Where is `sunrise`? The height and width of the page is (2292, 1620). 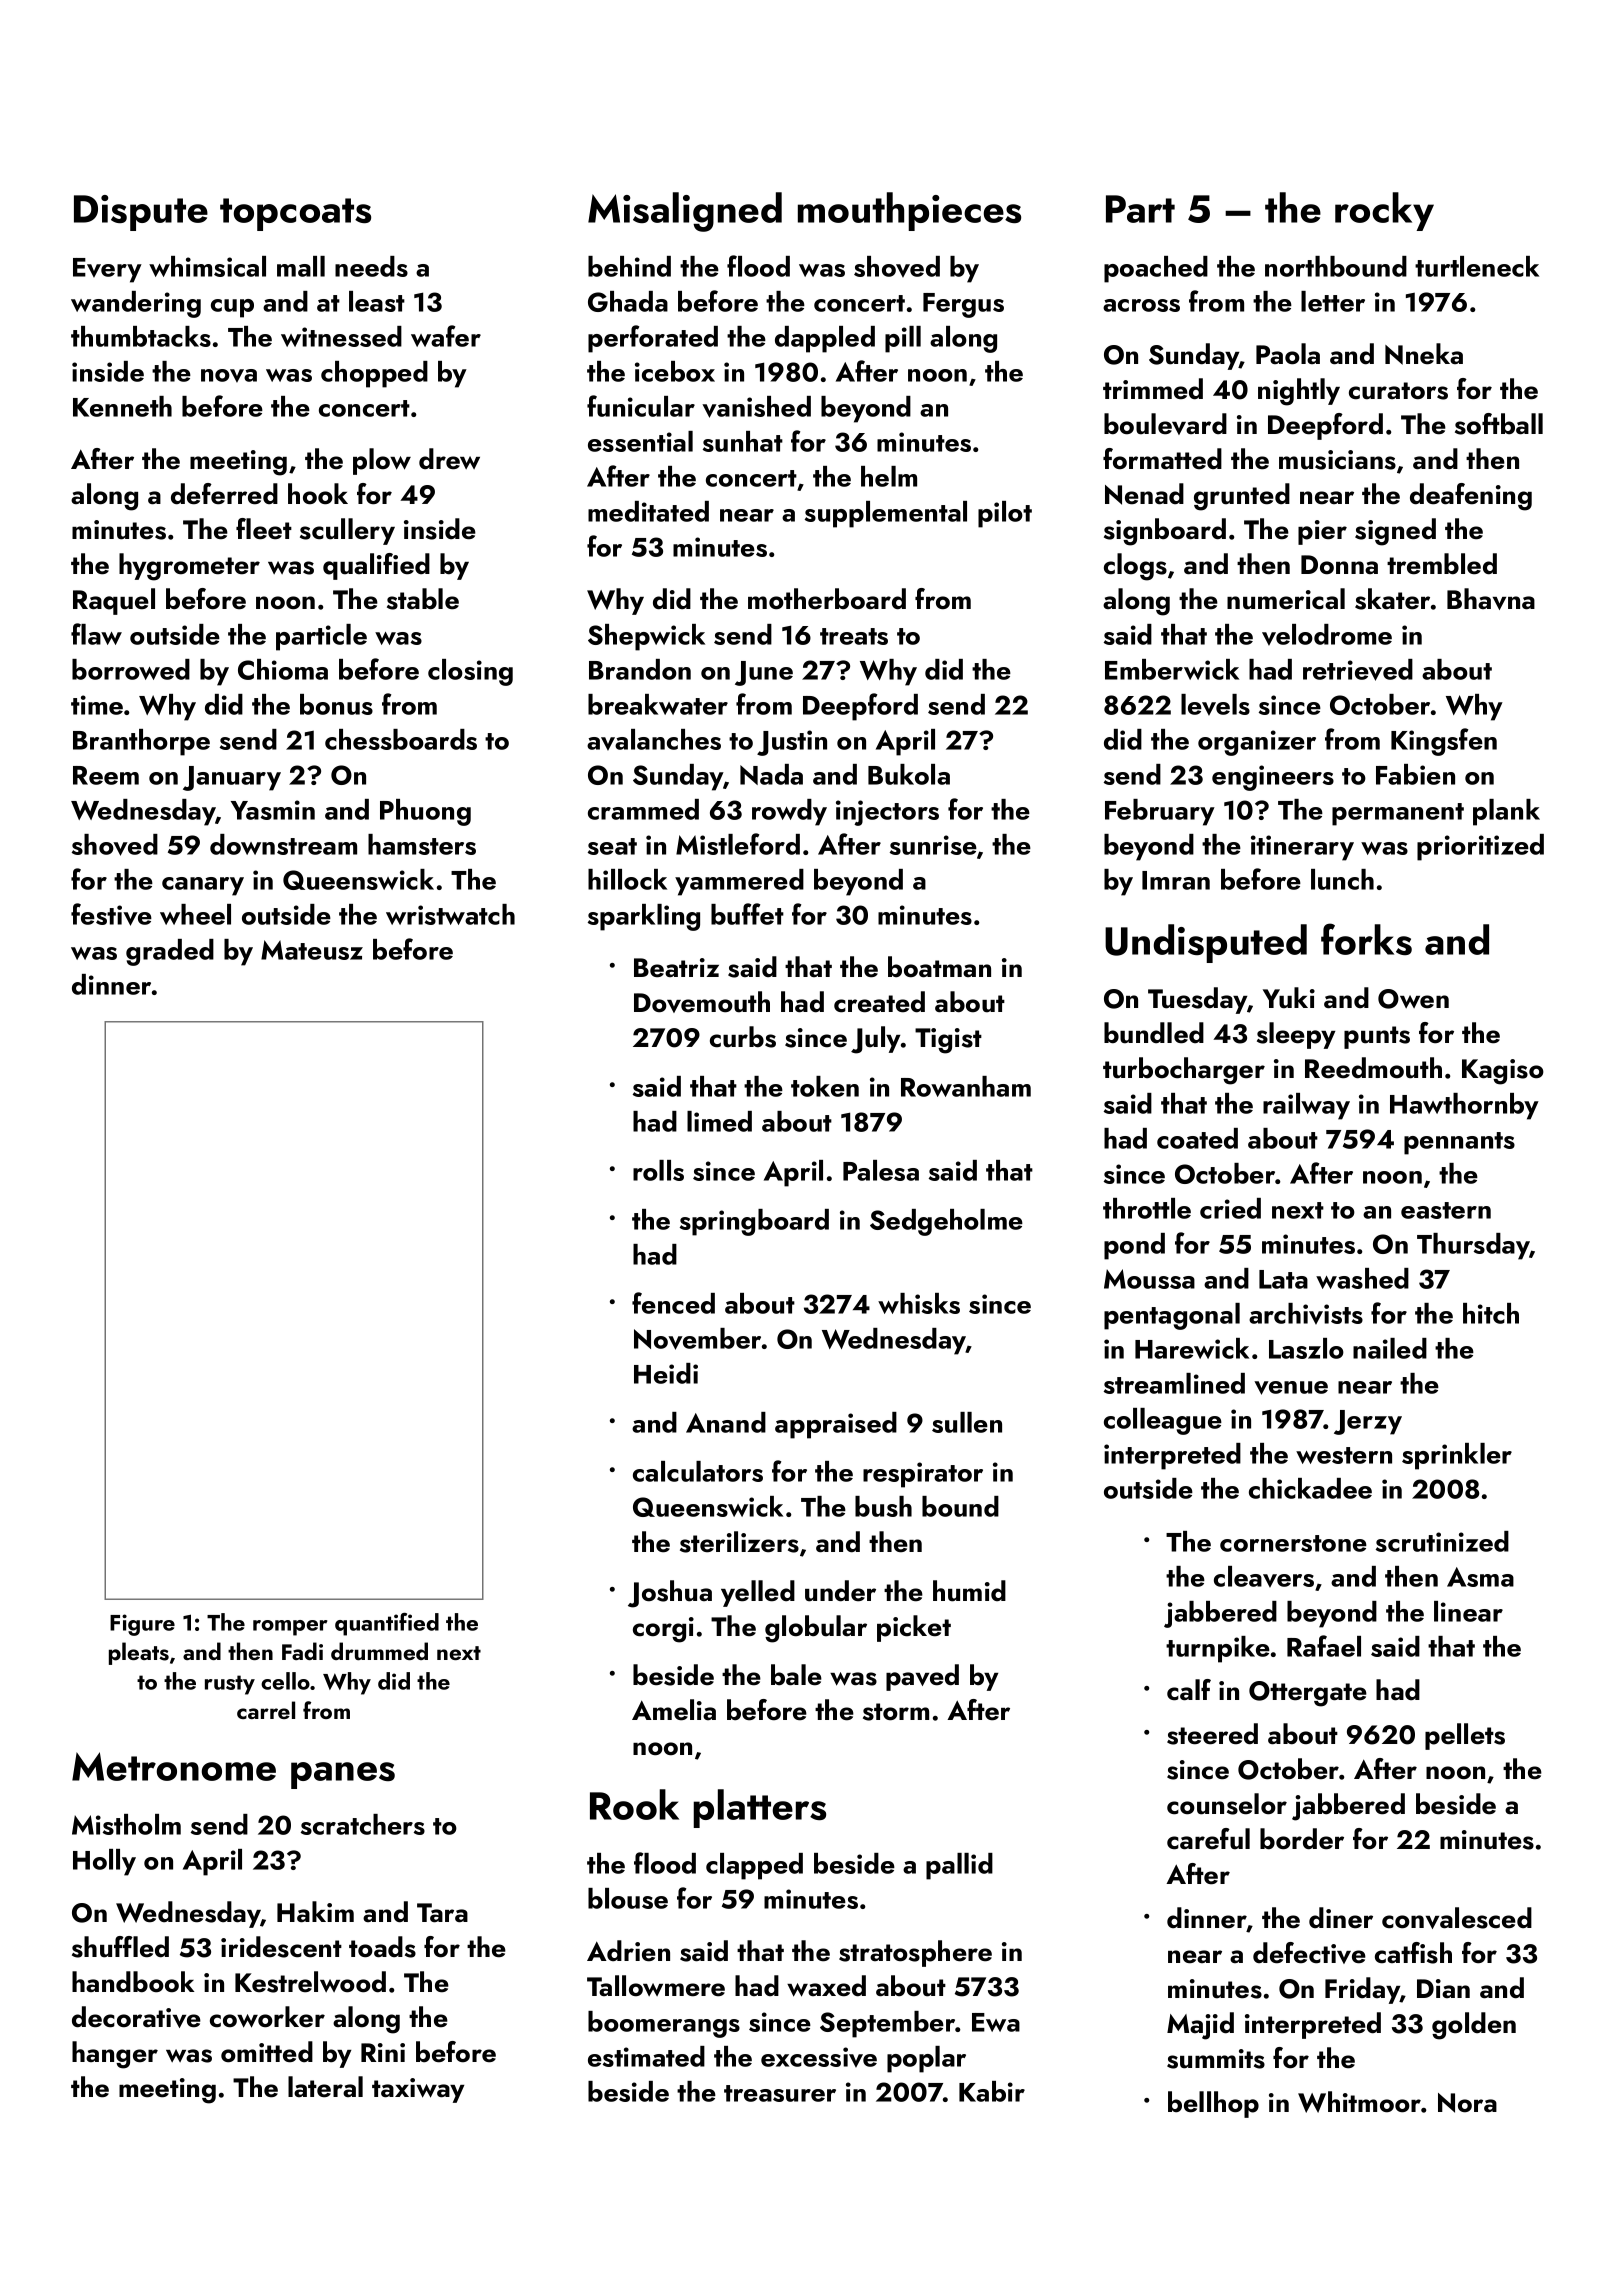 sunrise is located at coordinates (933, 845).
